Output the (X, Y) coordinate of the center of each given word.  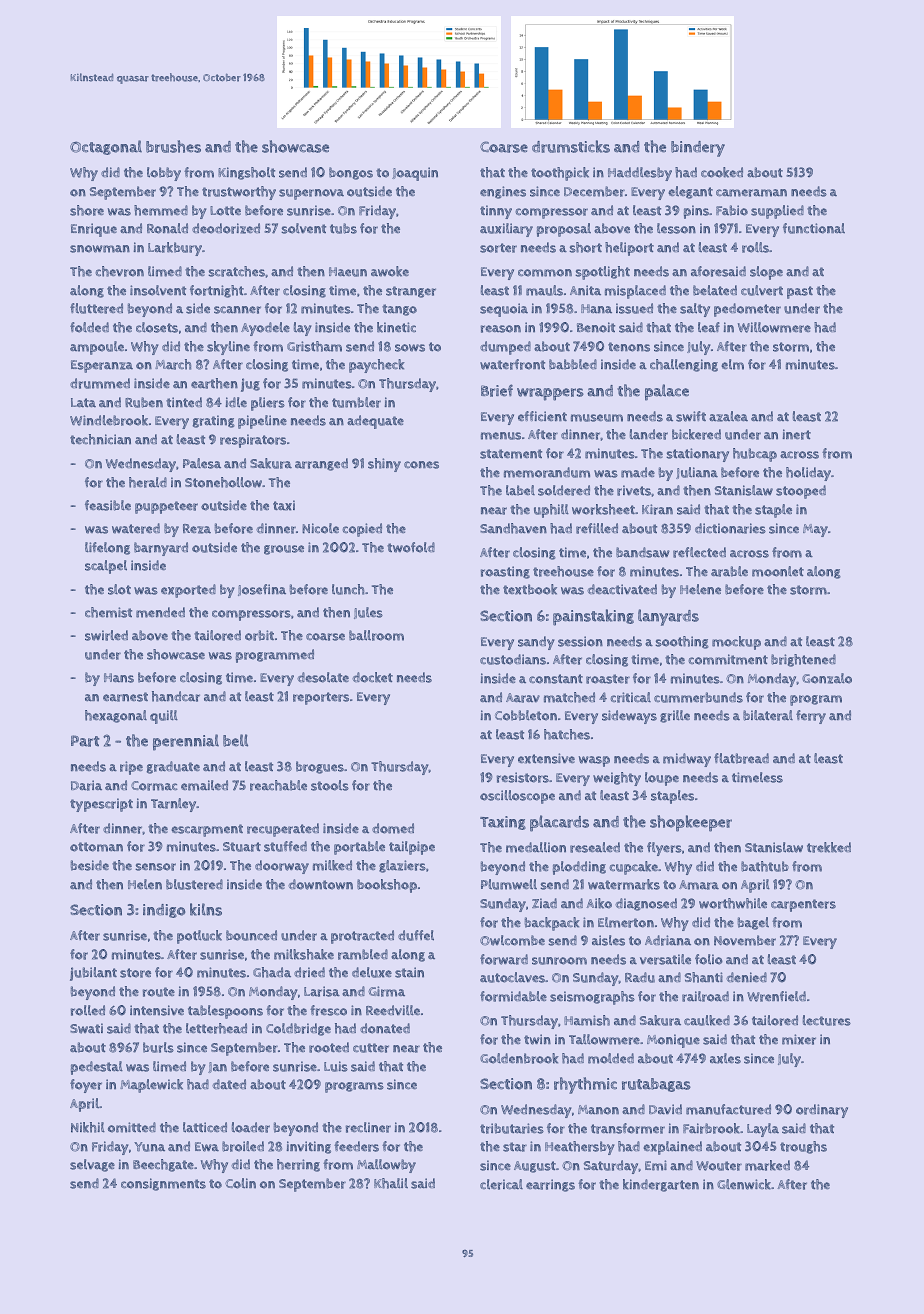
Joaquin (415, 174)
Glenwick (744, 1184)
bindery (698, 149)
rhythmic (585, 1085)
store (135, 973)
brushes (173, 146)
